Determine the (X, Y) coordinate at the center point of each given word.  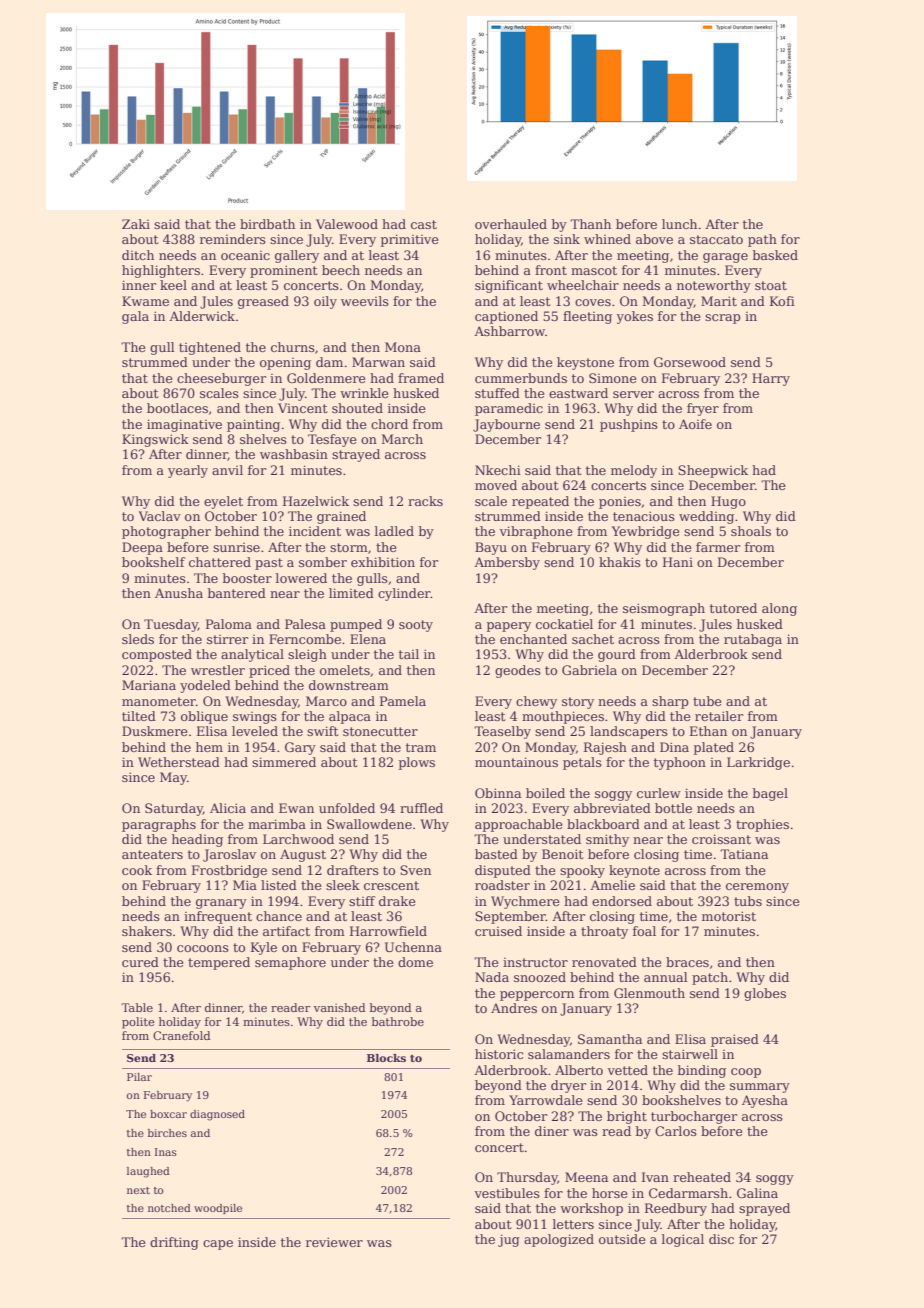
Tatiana (744, 854)
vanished (339, 1007)
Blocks (386, 1058)
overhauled (511, 224)
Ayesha (765, 1101)
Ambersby (507, 563)
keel (173, 285)
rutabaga (753, 640)
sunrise (236, 547)
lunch (679, 224)
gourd (617, 655)
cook (137, 870)
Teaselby (502, 732)
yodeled (205, 686)
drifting (174, 1243)
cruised (498, 931)
